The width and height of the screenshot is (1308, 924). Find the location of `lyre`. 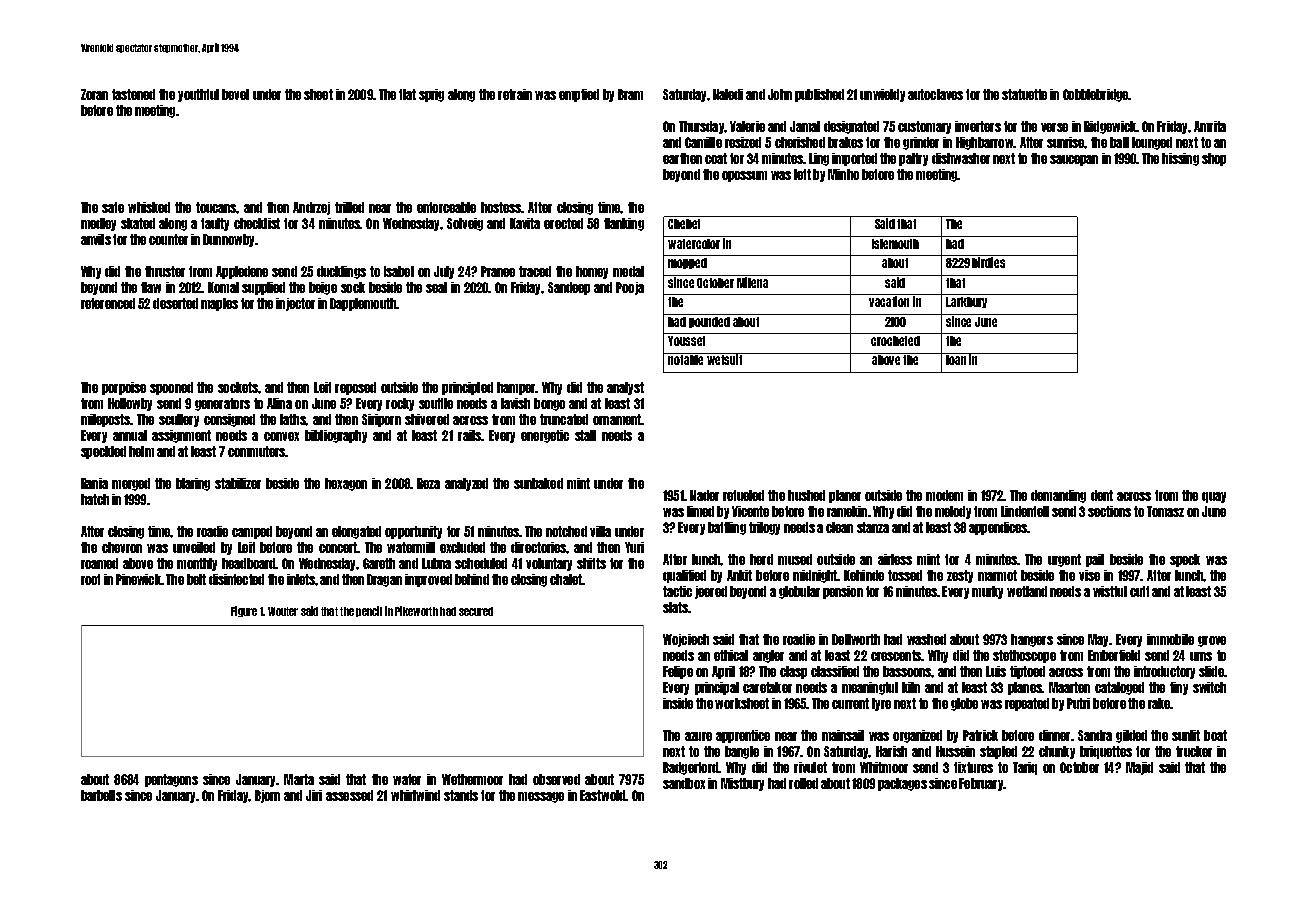

lyre is located at coordinates (881, 704).
